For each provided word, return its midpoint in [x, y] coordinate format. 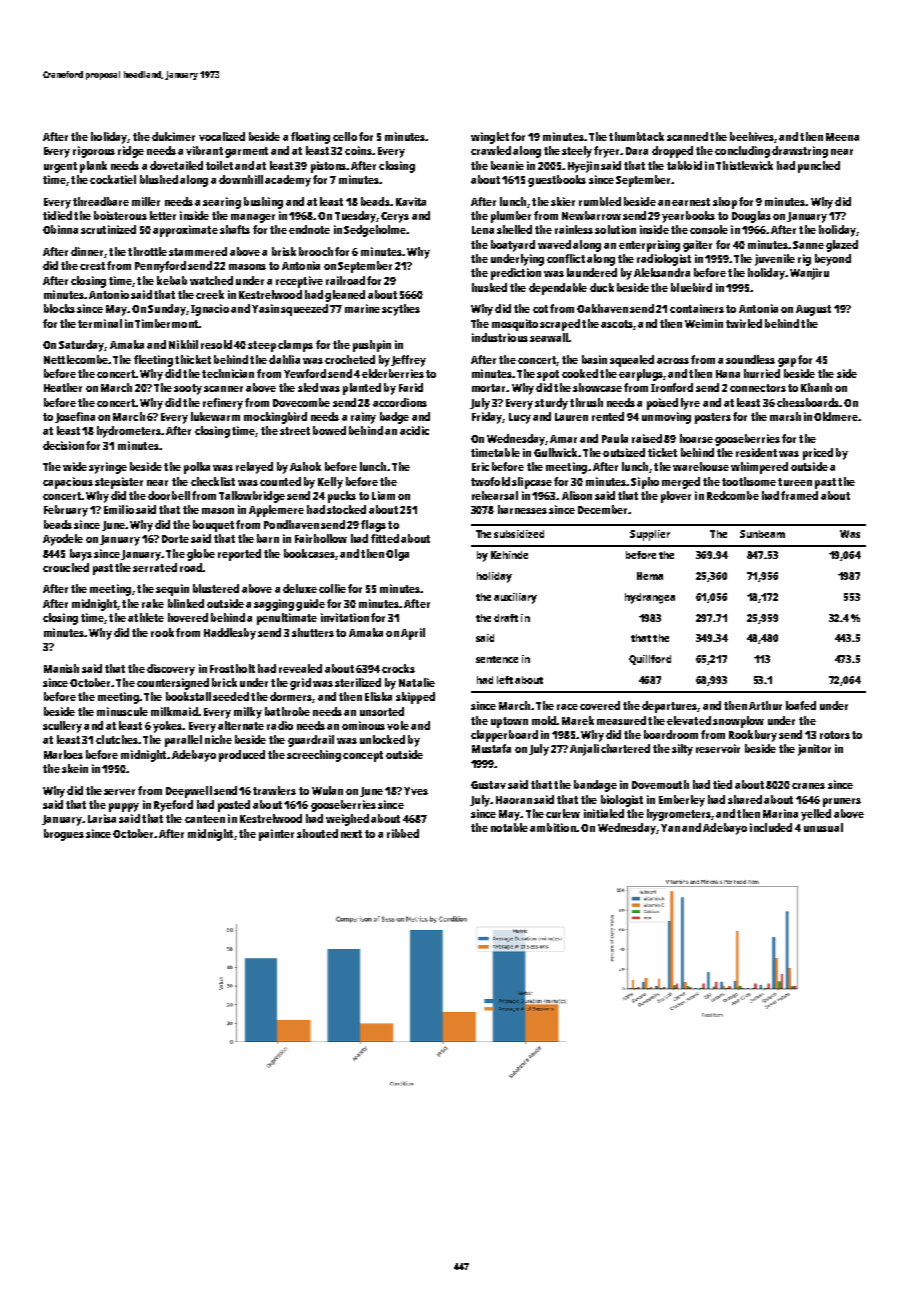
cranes [808, 786]
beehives [752, 136]
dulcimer [173, 136]
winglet [490, 138]
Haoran [514, 800]
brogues [64, 835]
